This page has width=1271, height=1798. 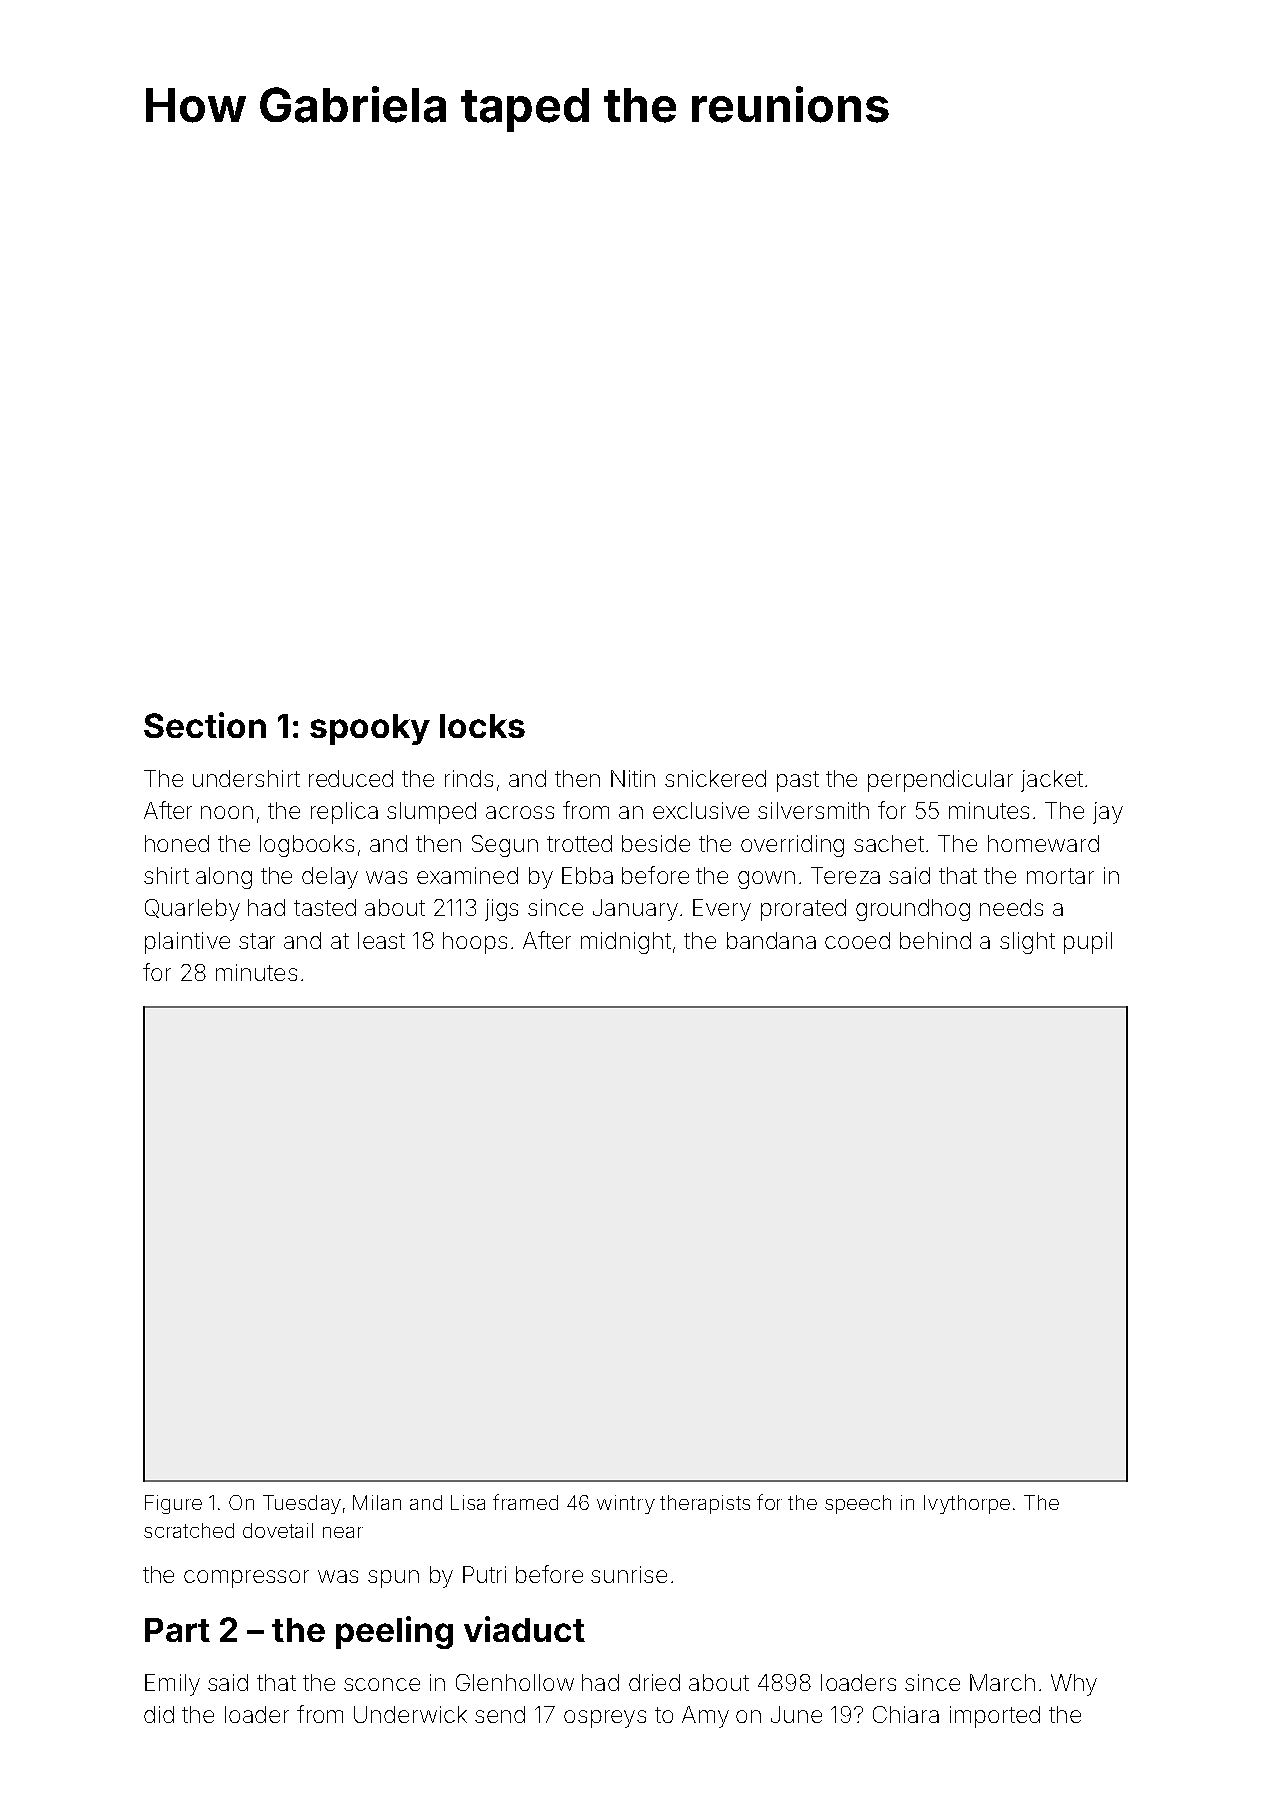 I want to click on compressor, so click(x=246, y=1579).
